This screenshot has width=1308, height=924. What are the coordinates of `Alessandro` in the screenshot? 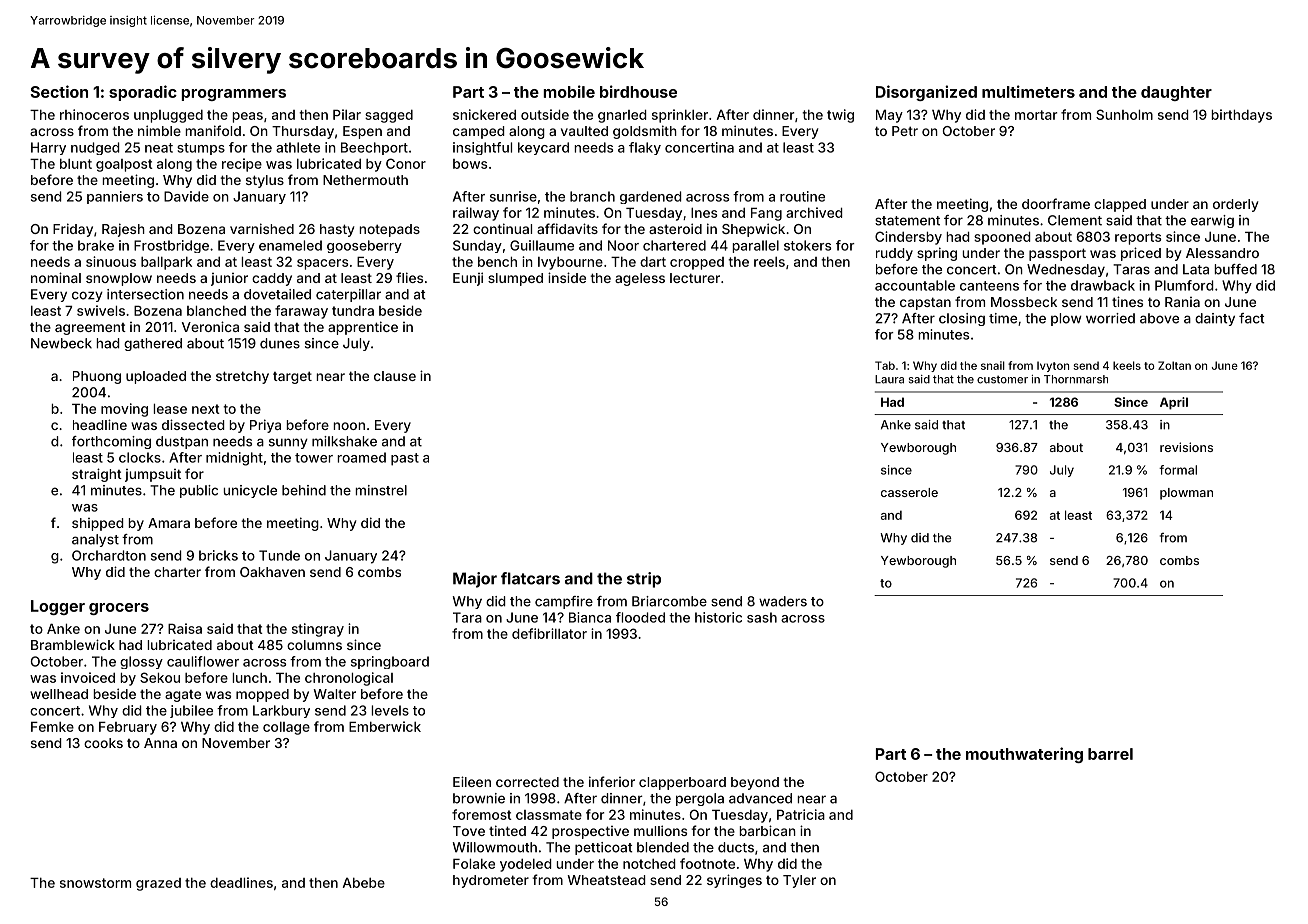 It's located at (1222, 253).
